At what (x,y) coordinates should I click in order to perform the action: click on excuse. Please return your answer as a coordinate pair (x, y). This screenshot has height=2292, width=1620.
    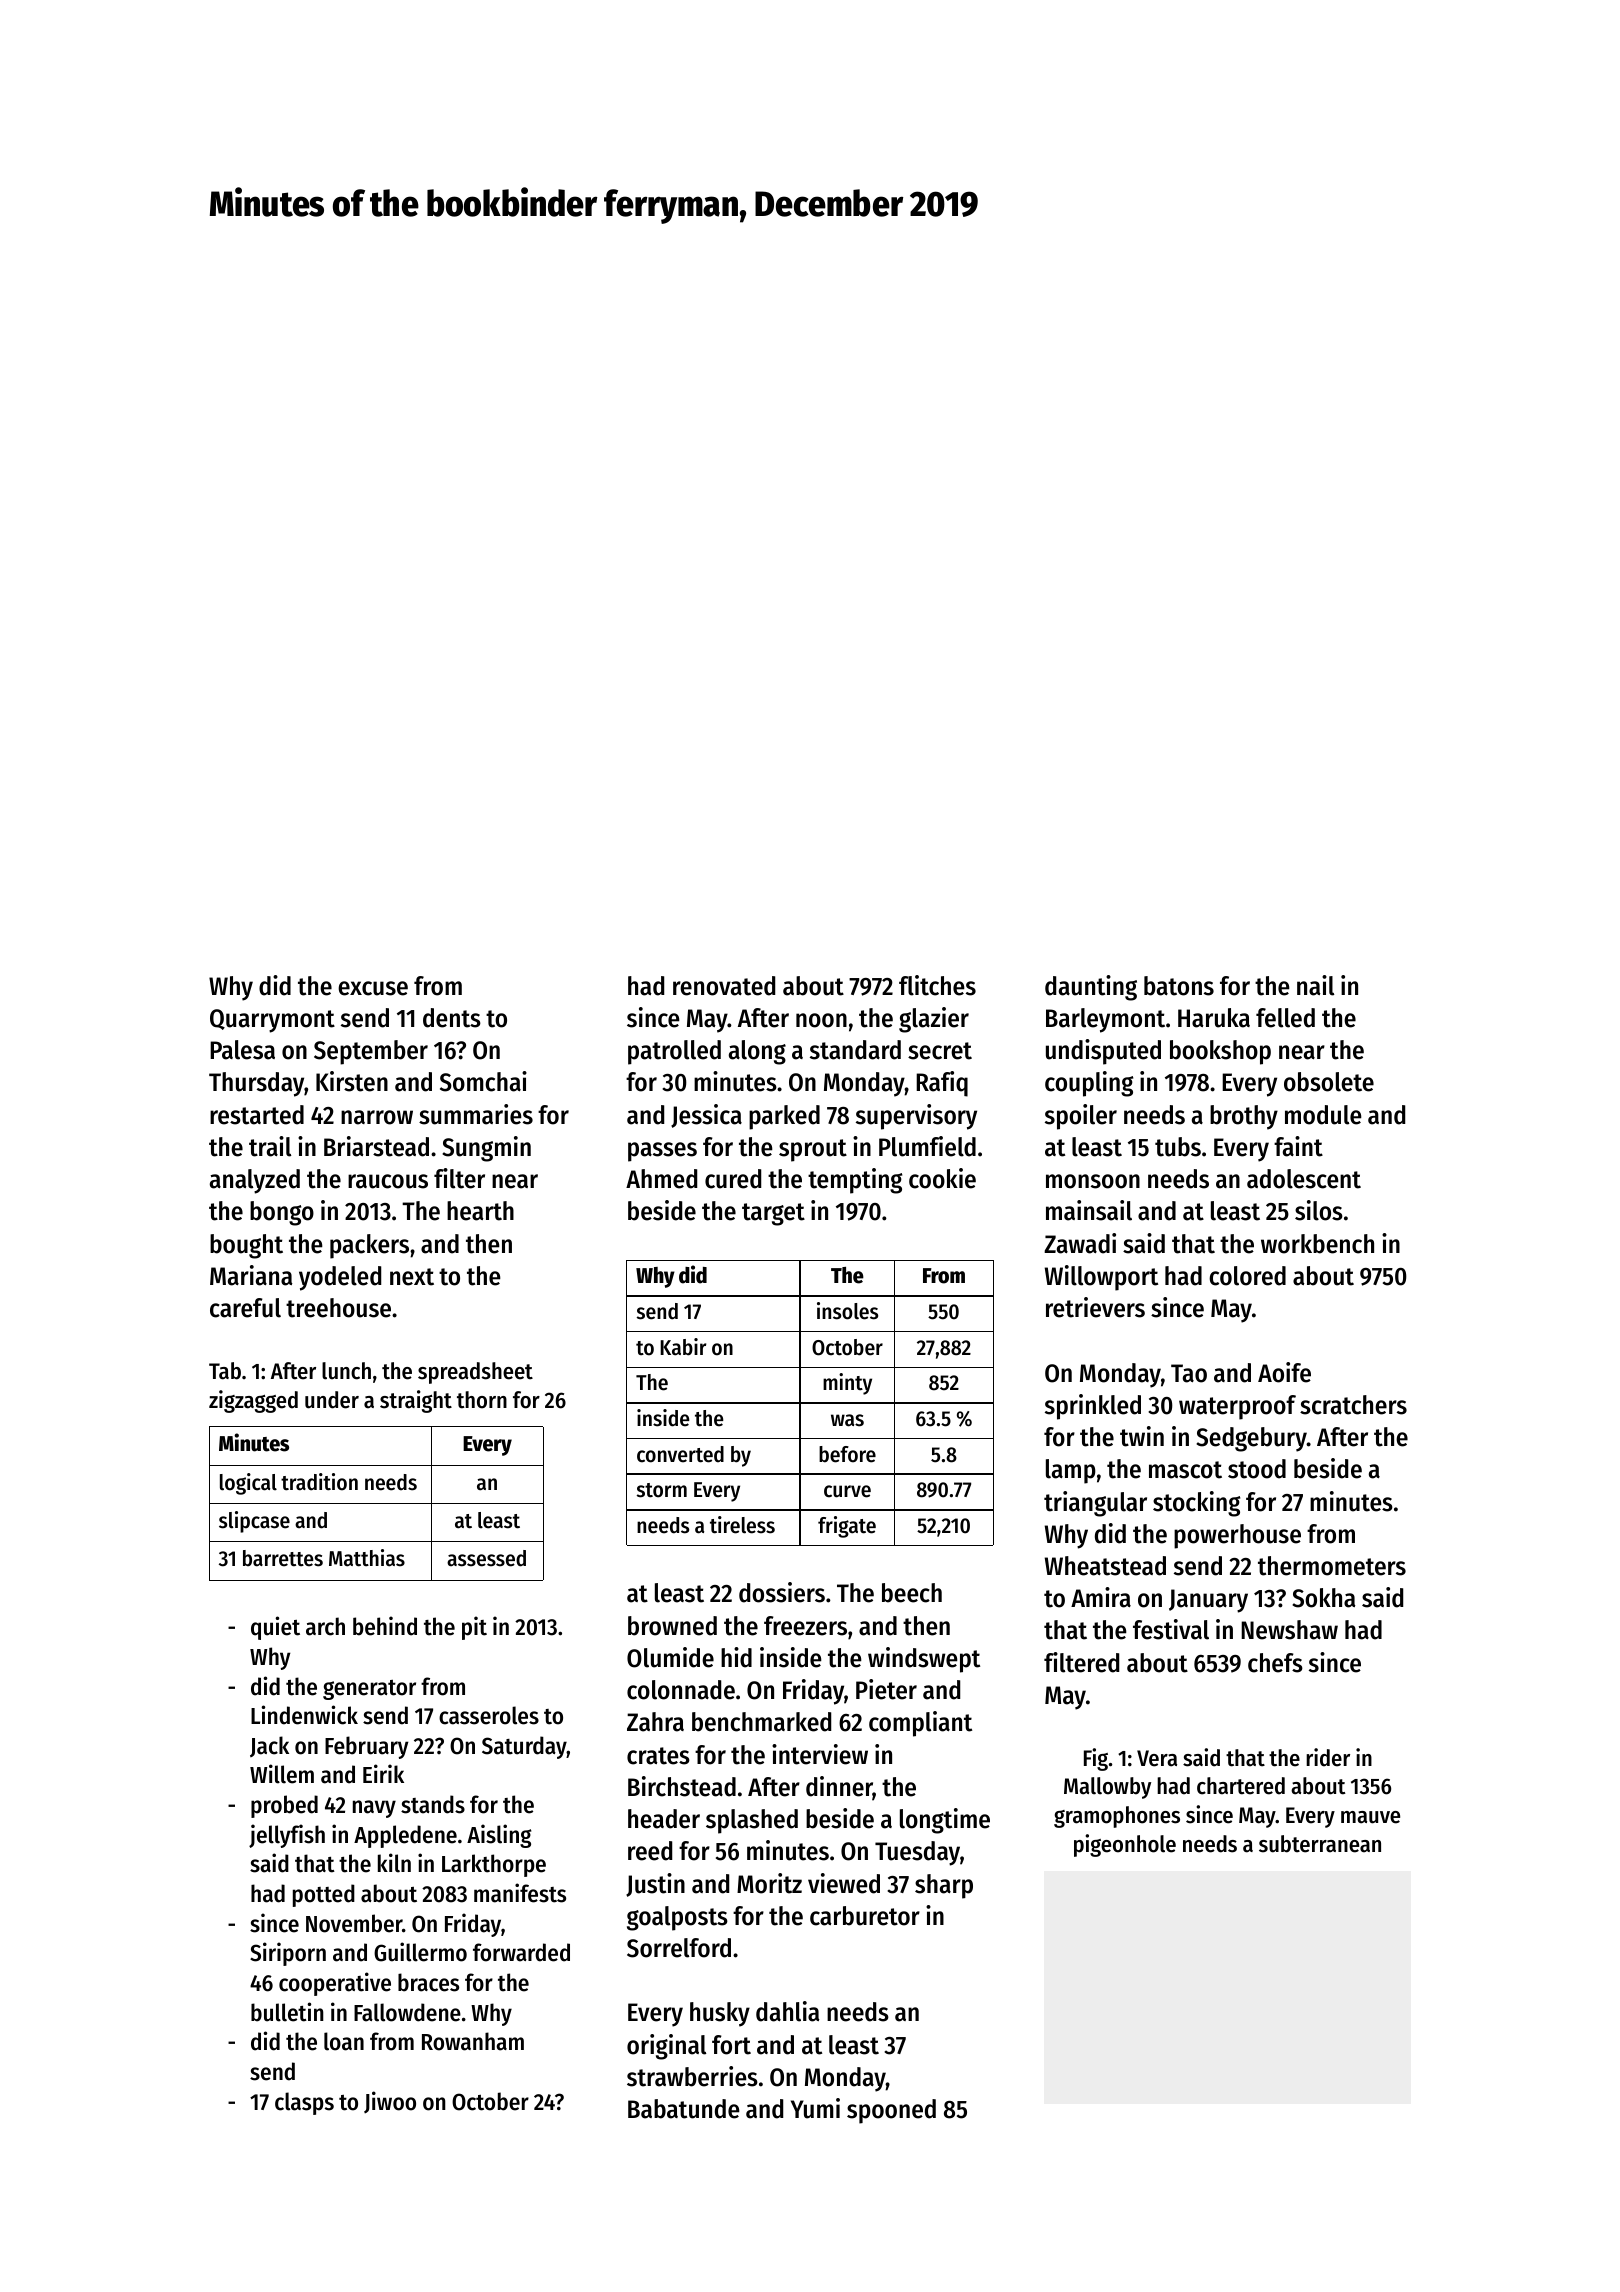
    Looking at the image, I should click on (373, 988).
